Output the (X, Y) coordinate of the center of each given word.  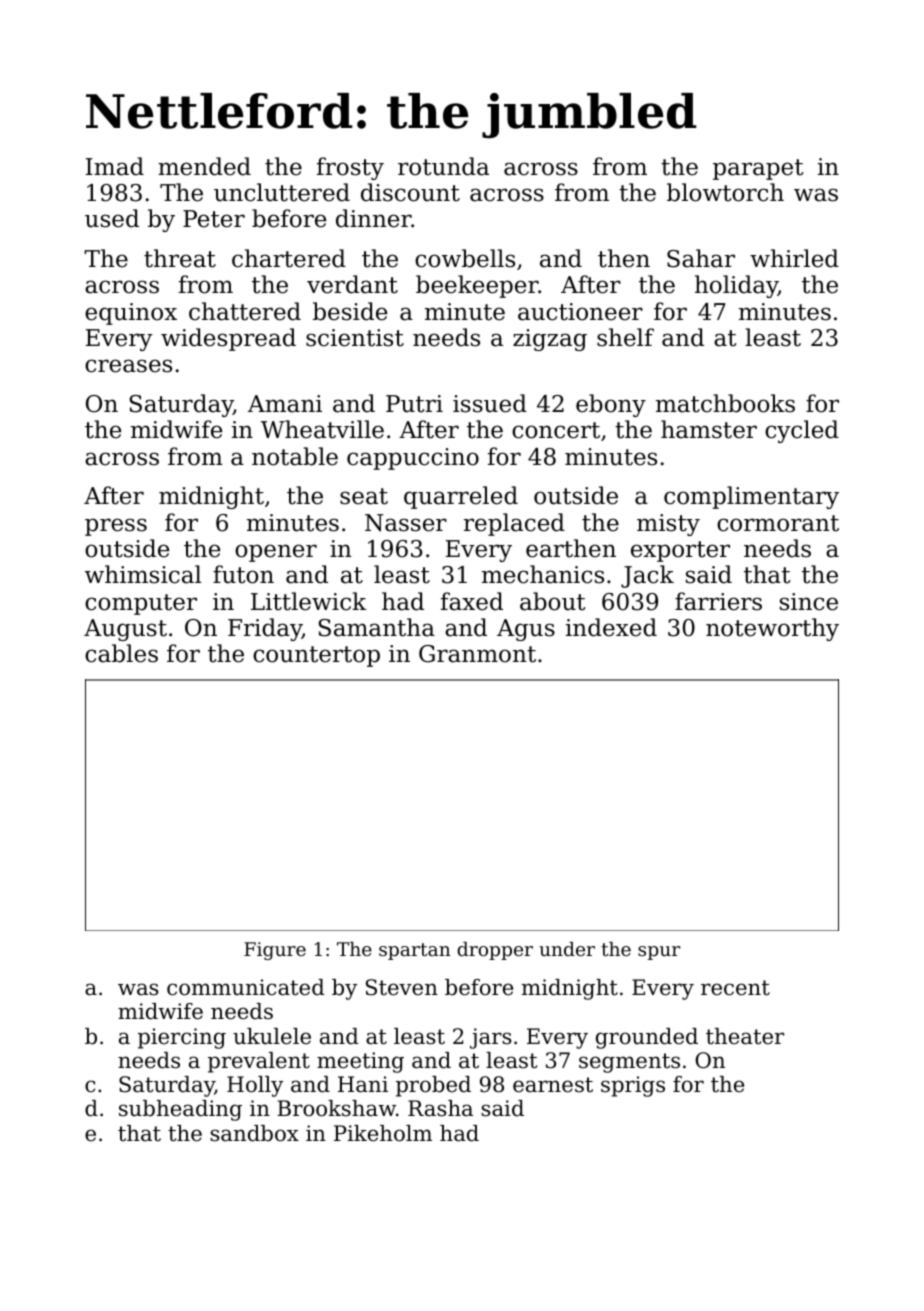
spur (659, 953)
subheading (180, 1110)
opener (276, 553)
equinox (131, 314)
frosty (350, 168)
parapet (758, 169)
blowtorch (725, 192)
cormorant (778, 523)
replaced (514, 524)
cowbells (465, 258)
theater (745, 1036)
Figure (275, 951)
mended (204, 166)
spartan (415, 951)
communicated (246, 987)
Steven (402, 987)
